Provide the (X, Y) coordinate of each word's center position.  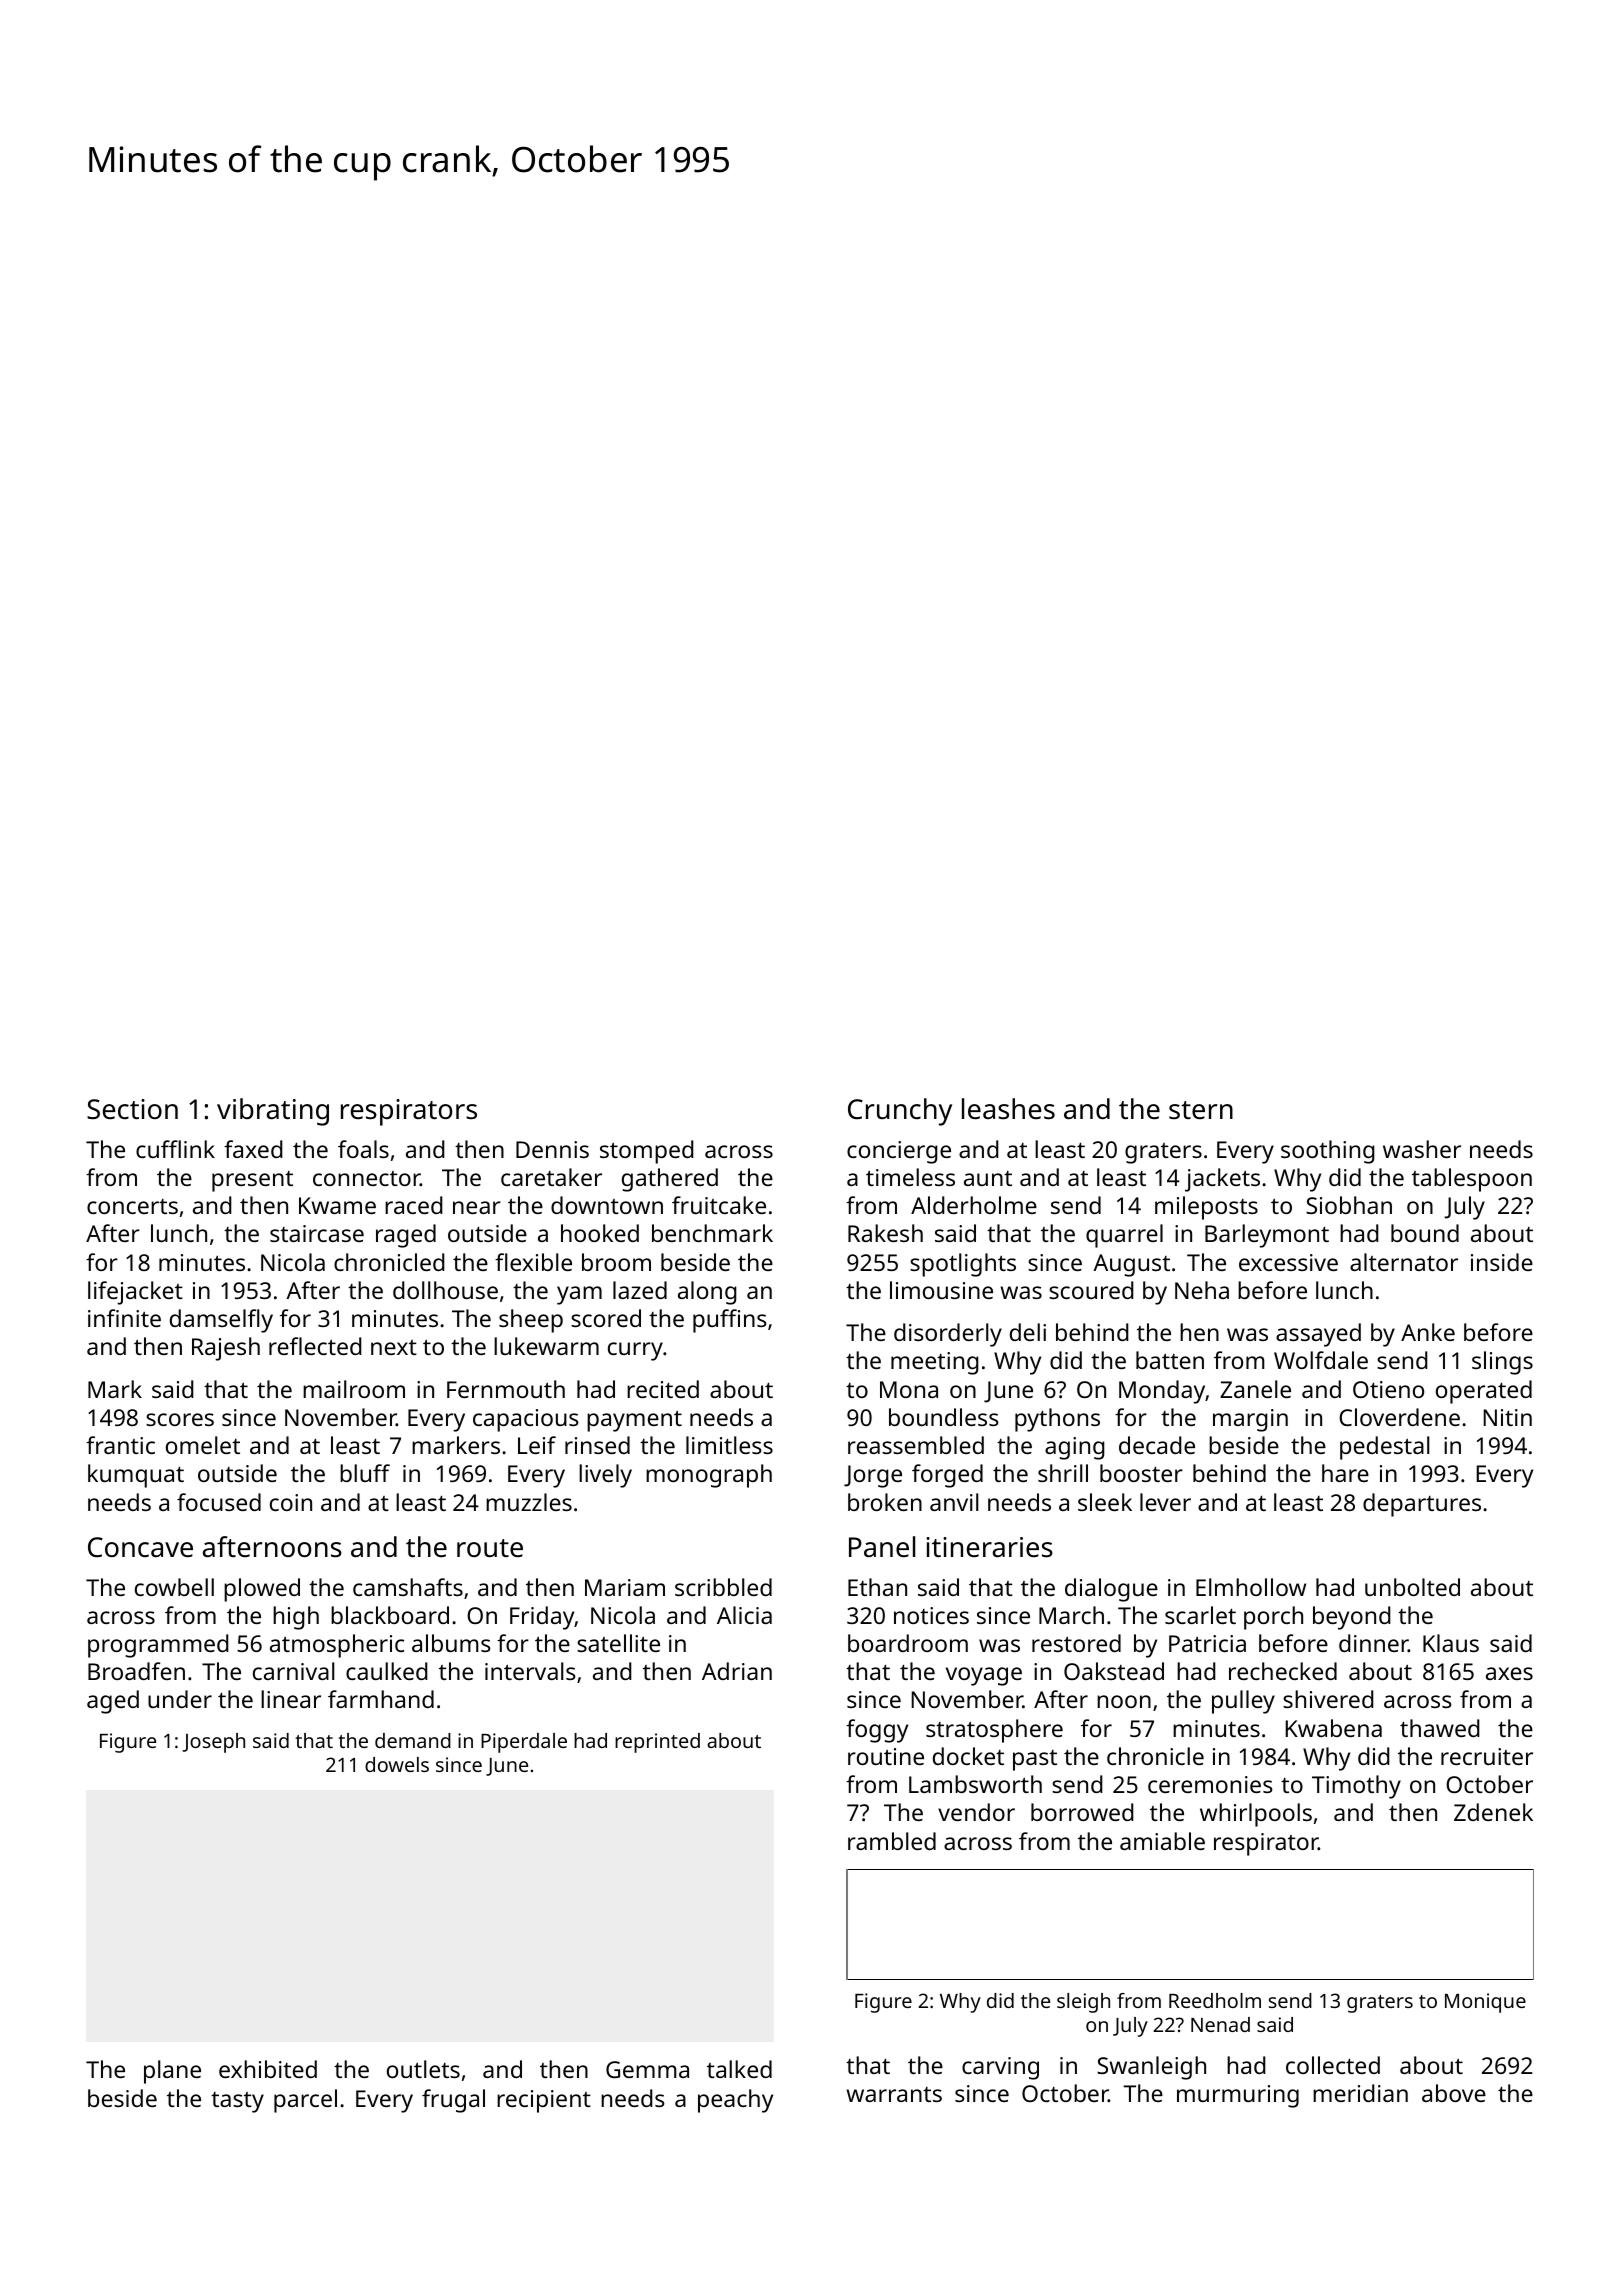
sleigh (1083, 2003)
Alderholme (974, 1205)
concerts (132, 1206)
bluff (365, 1473)
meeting (935, 1363)
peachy (735, 2101)
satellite (618, 1643)
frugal (453, 2101)
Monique (1485, 2003)
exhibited (268, 2069)
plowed (262, 1590)
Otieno (1388, 1389)
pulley (1243, 1702)
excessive (1288, 1262)
